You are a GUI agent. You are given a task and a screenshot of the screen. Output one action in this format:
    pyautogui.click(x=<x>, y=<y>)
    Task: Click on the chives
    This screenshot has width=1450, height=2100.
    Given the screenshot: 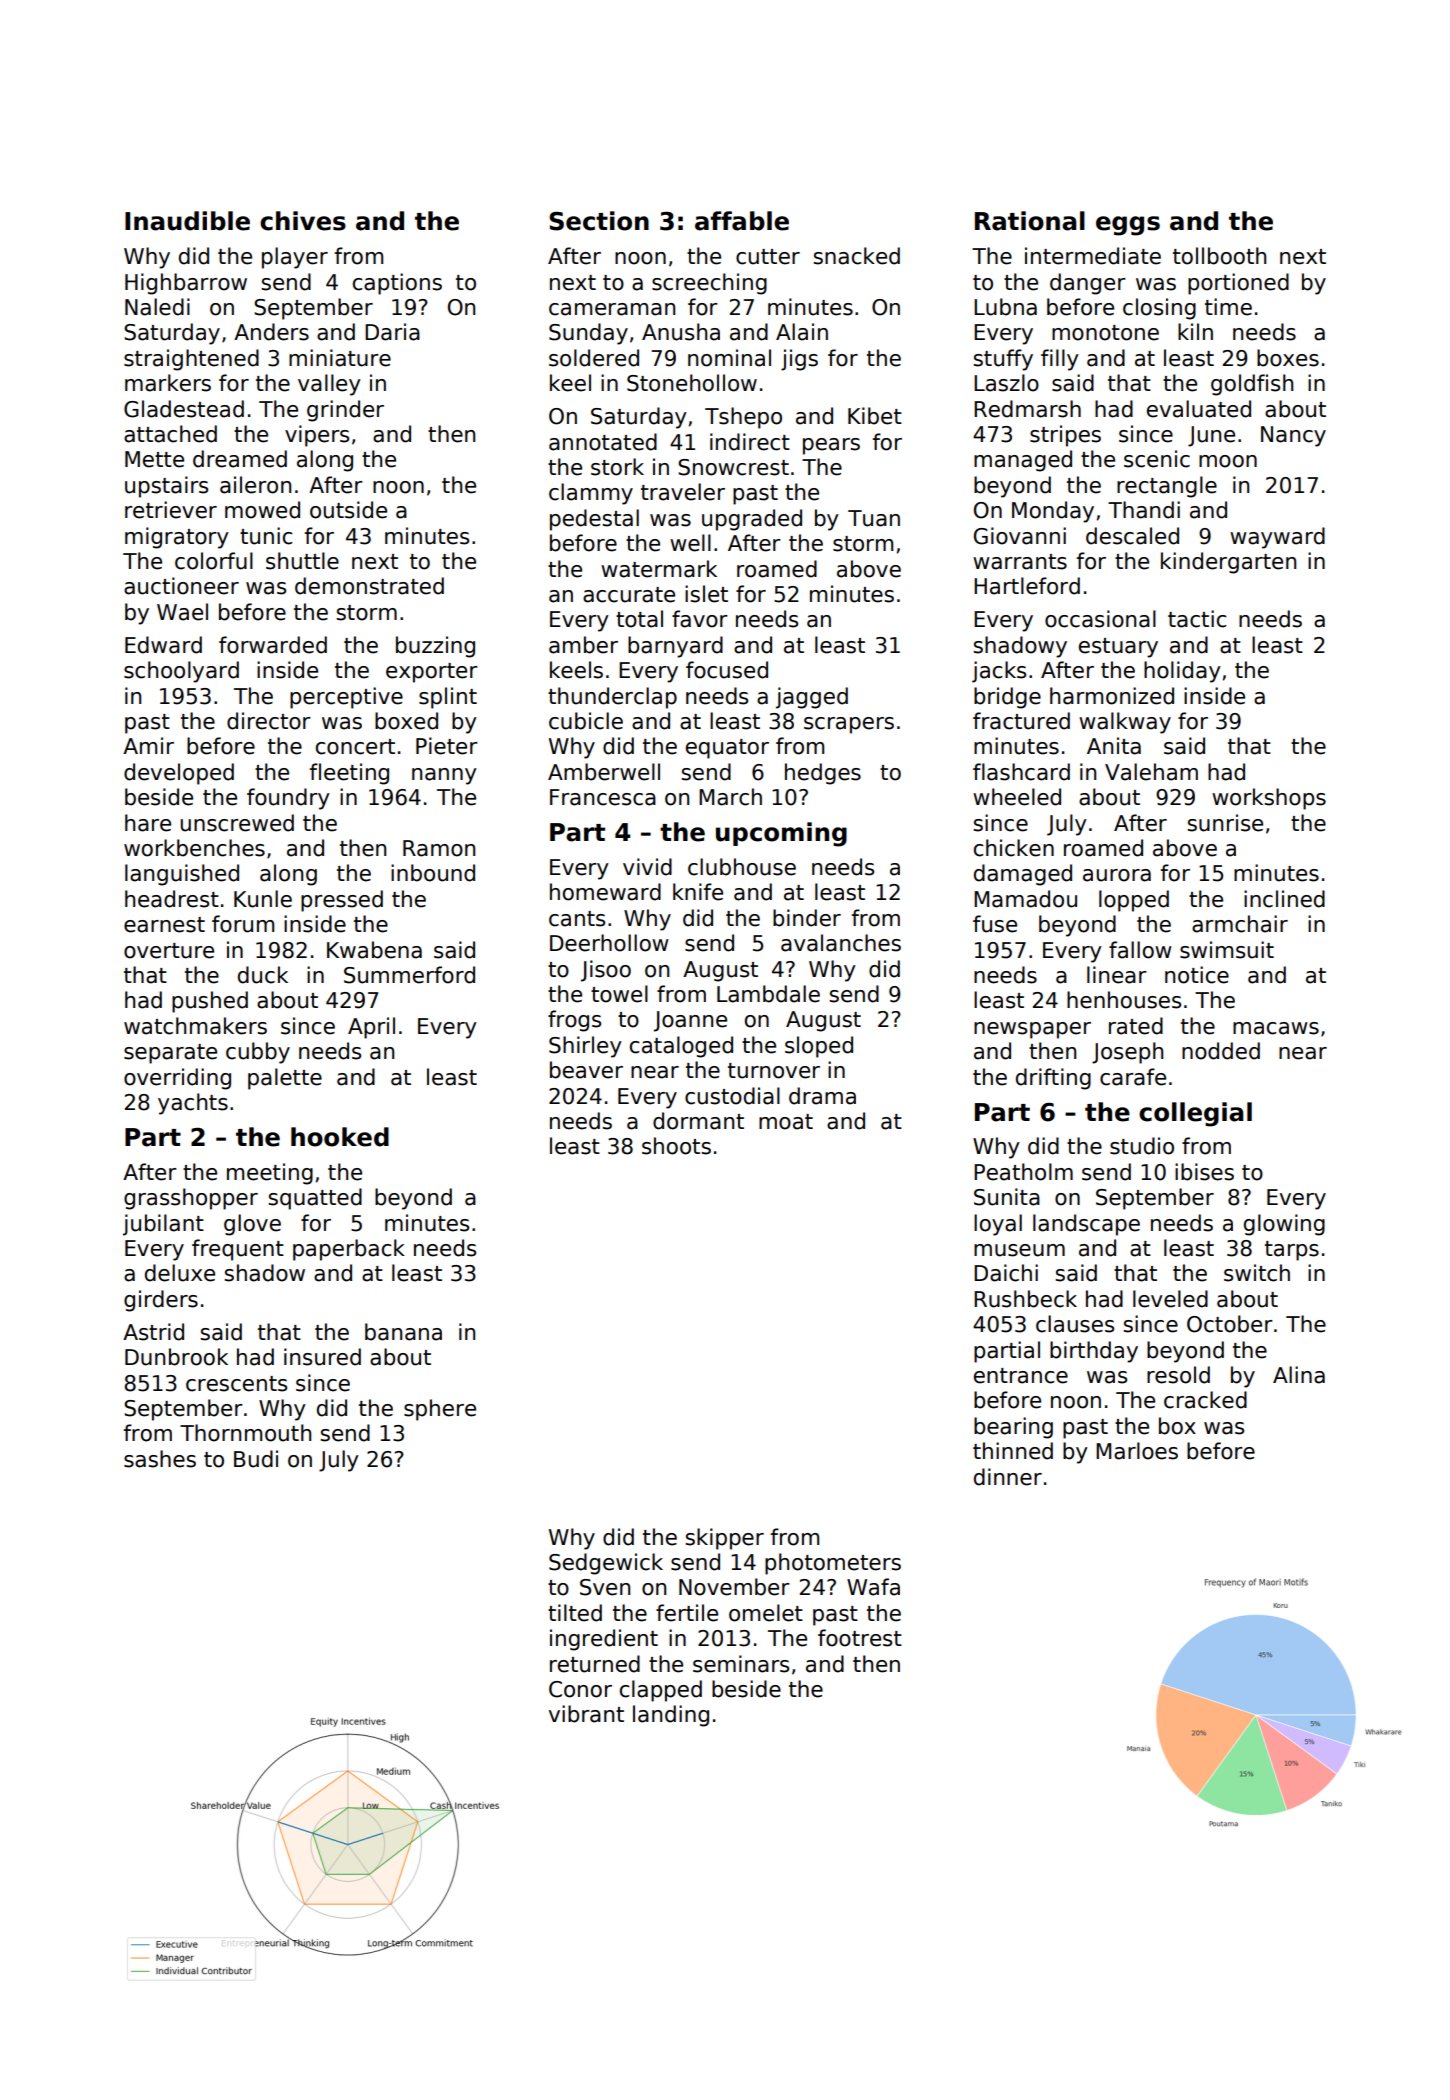 What is the action you would take?
    pyautogui.click(x=303, y=221)
